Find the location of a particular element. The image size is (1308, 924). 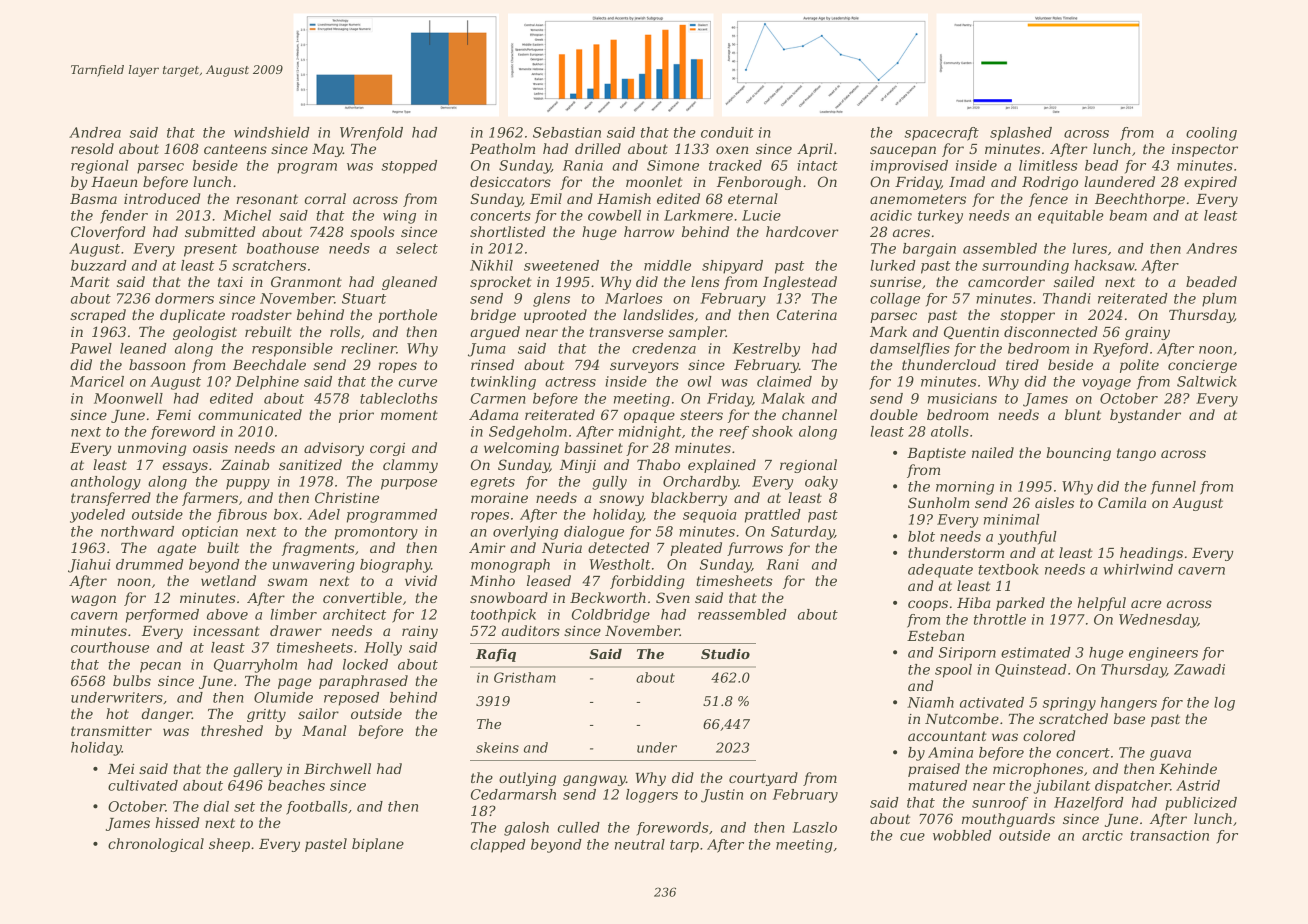

intact is located at coordinates (817, 165).
